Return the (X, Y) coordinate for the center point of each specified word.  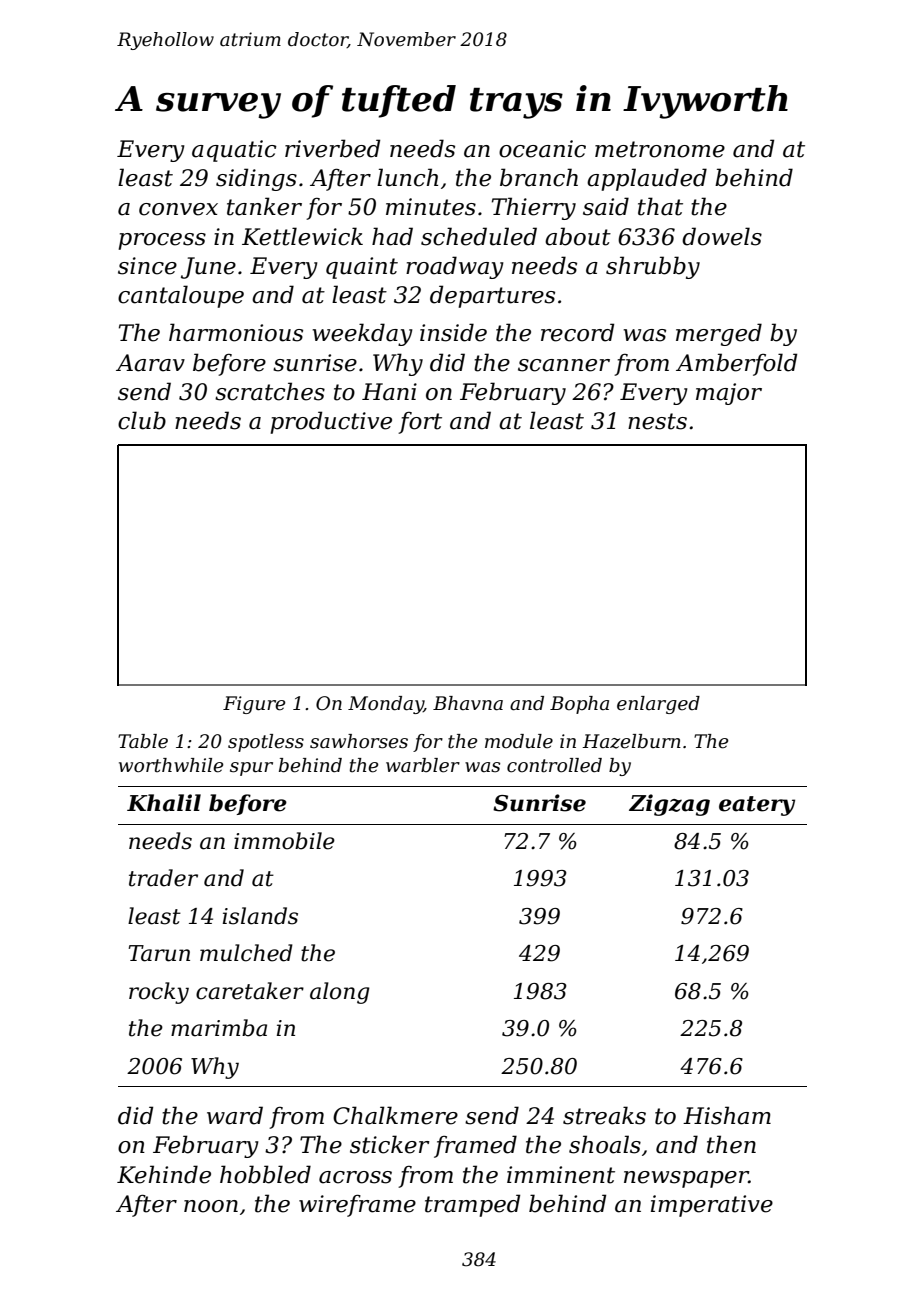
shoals (605, 1144)
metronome (660, 149)
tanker (264, 206)
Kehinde (164, 1174)
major (729, 394)
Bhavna (468, 703)
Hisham (727, 1115)
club (142, 420)
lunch (407, 177)
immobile (284, 841)
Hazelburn (631, 741)
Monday (386, 705)
